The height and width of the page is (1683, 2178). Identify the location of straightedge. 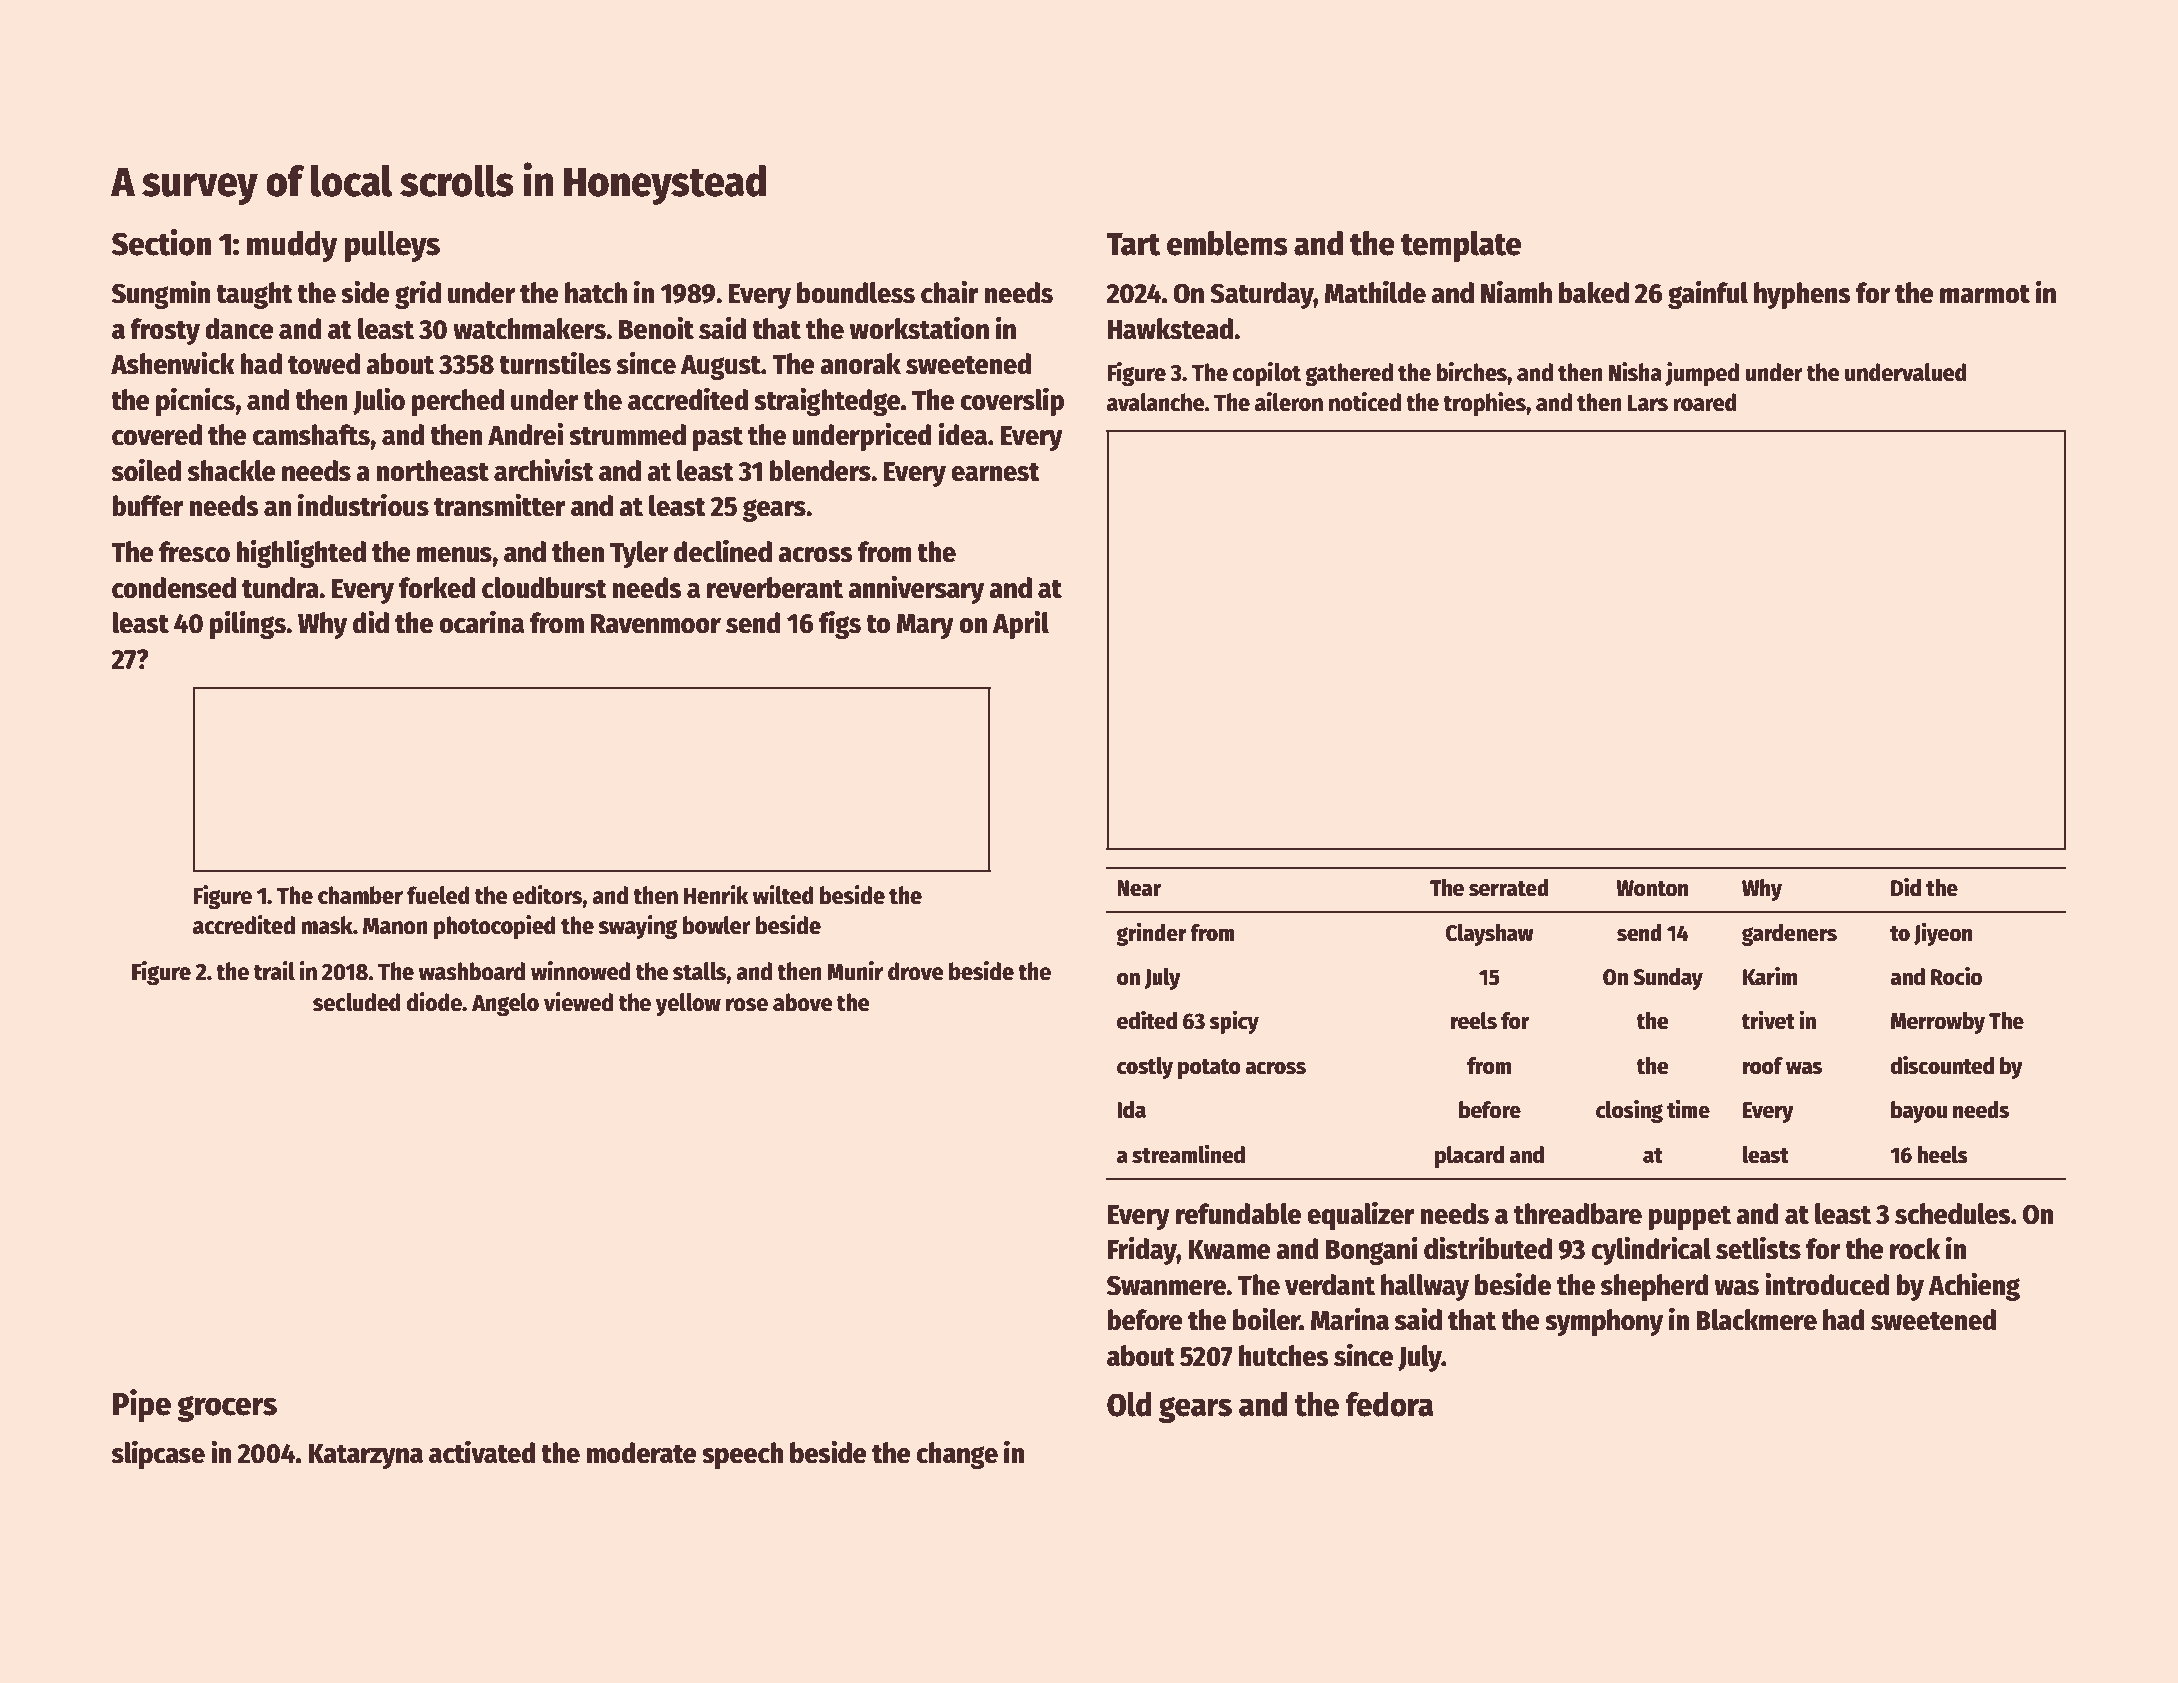
(827, 401).
